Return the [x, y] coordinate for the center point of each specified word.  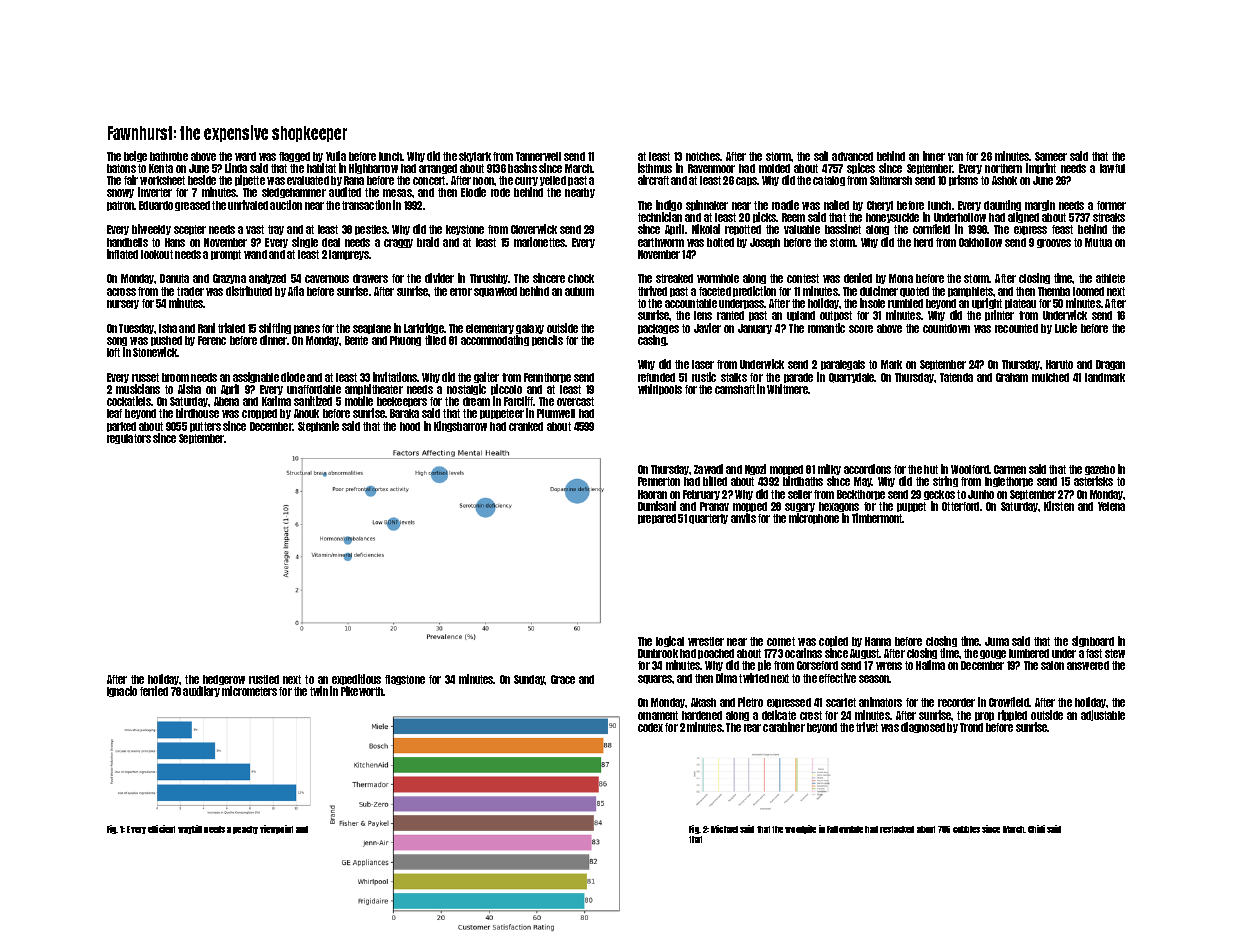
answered [1088, 665]
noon [483, 181]
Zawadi [708, 469]
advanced [852, 156]
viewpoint [276, 829]
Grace [563, 679]
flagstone [405, 680]
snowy [120, 193]
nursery [123, 304]
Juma [997, 641]
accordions [867, 469]
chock [581, 278]
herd [923, 242]
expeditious [356, 679]
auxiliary [201, 691]
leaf [114, 413]
